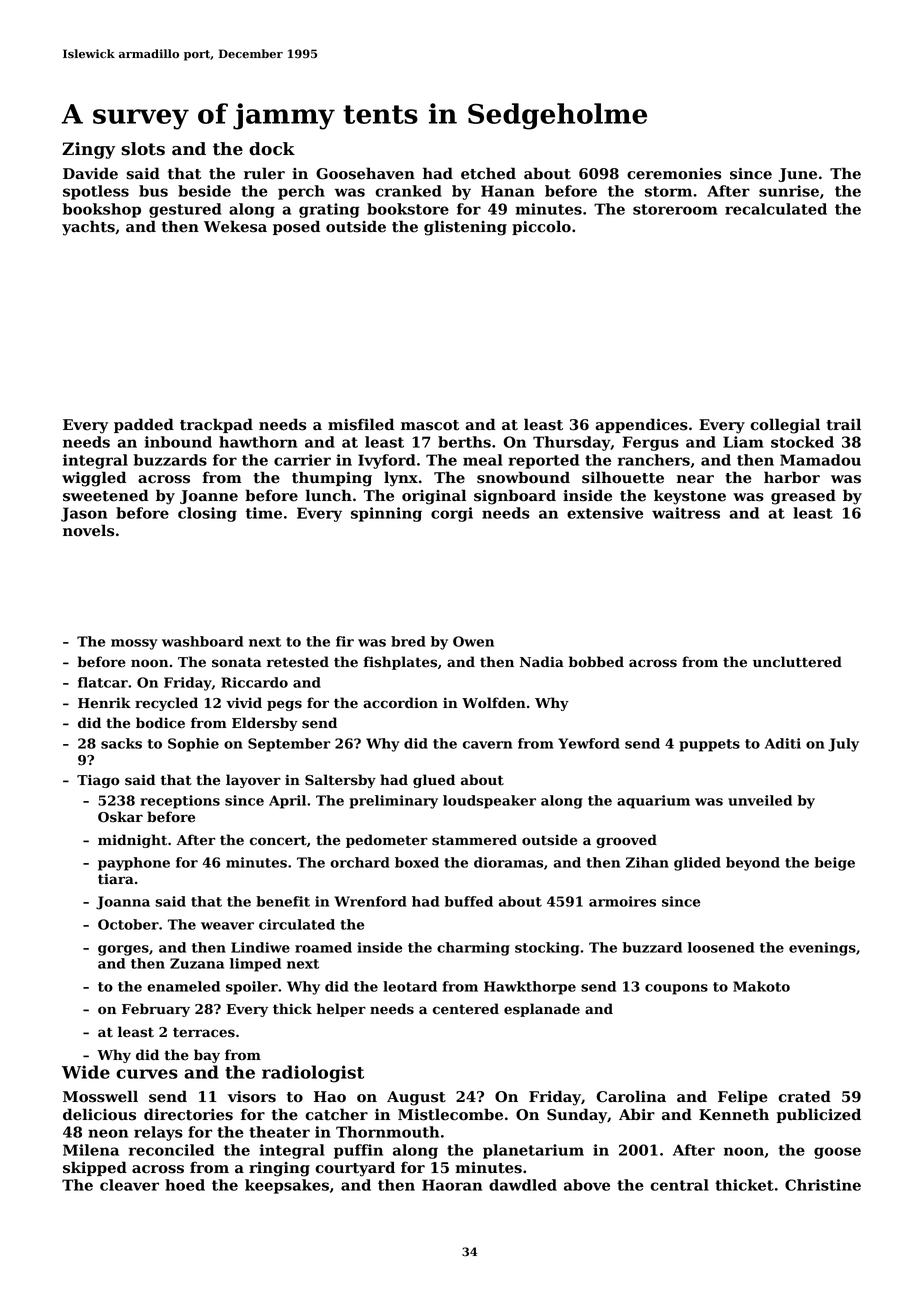  I want to click on uncluttered, so click(797, 662).
